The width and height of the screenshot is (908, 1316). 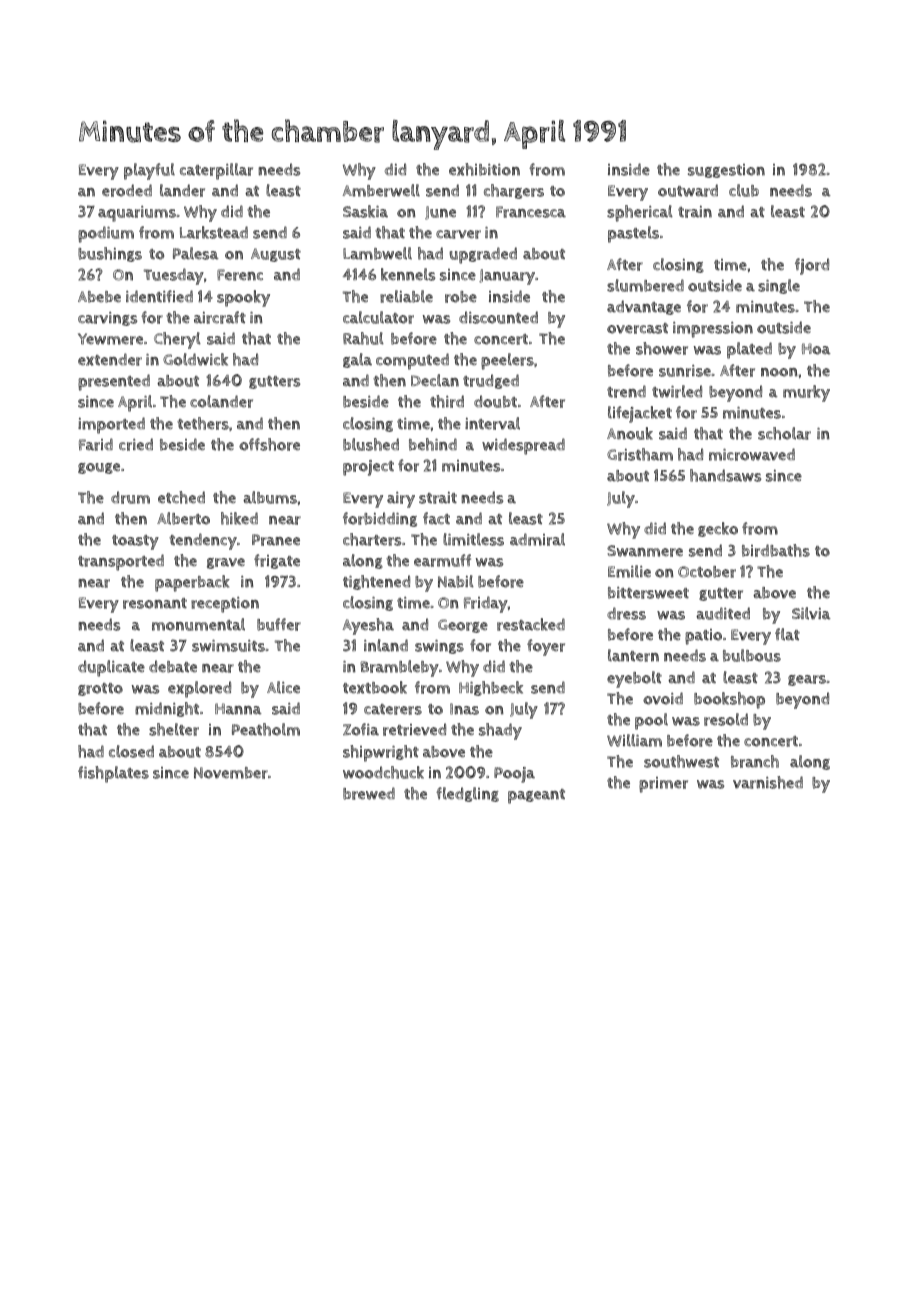 What do you see at coordinates (726, 171) in the screenshot?
I see `suggestion` at bounding box center [726, 171].
